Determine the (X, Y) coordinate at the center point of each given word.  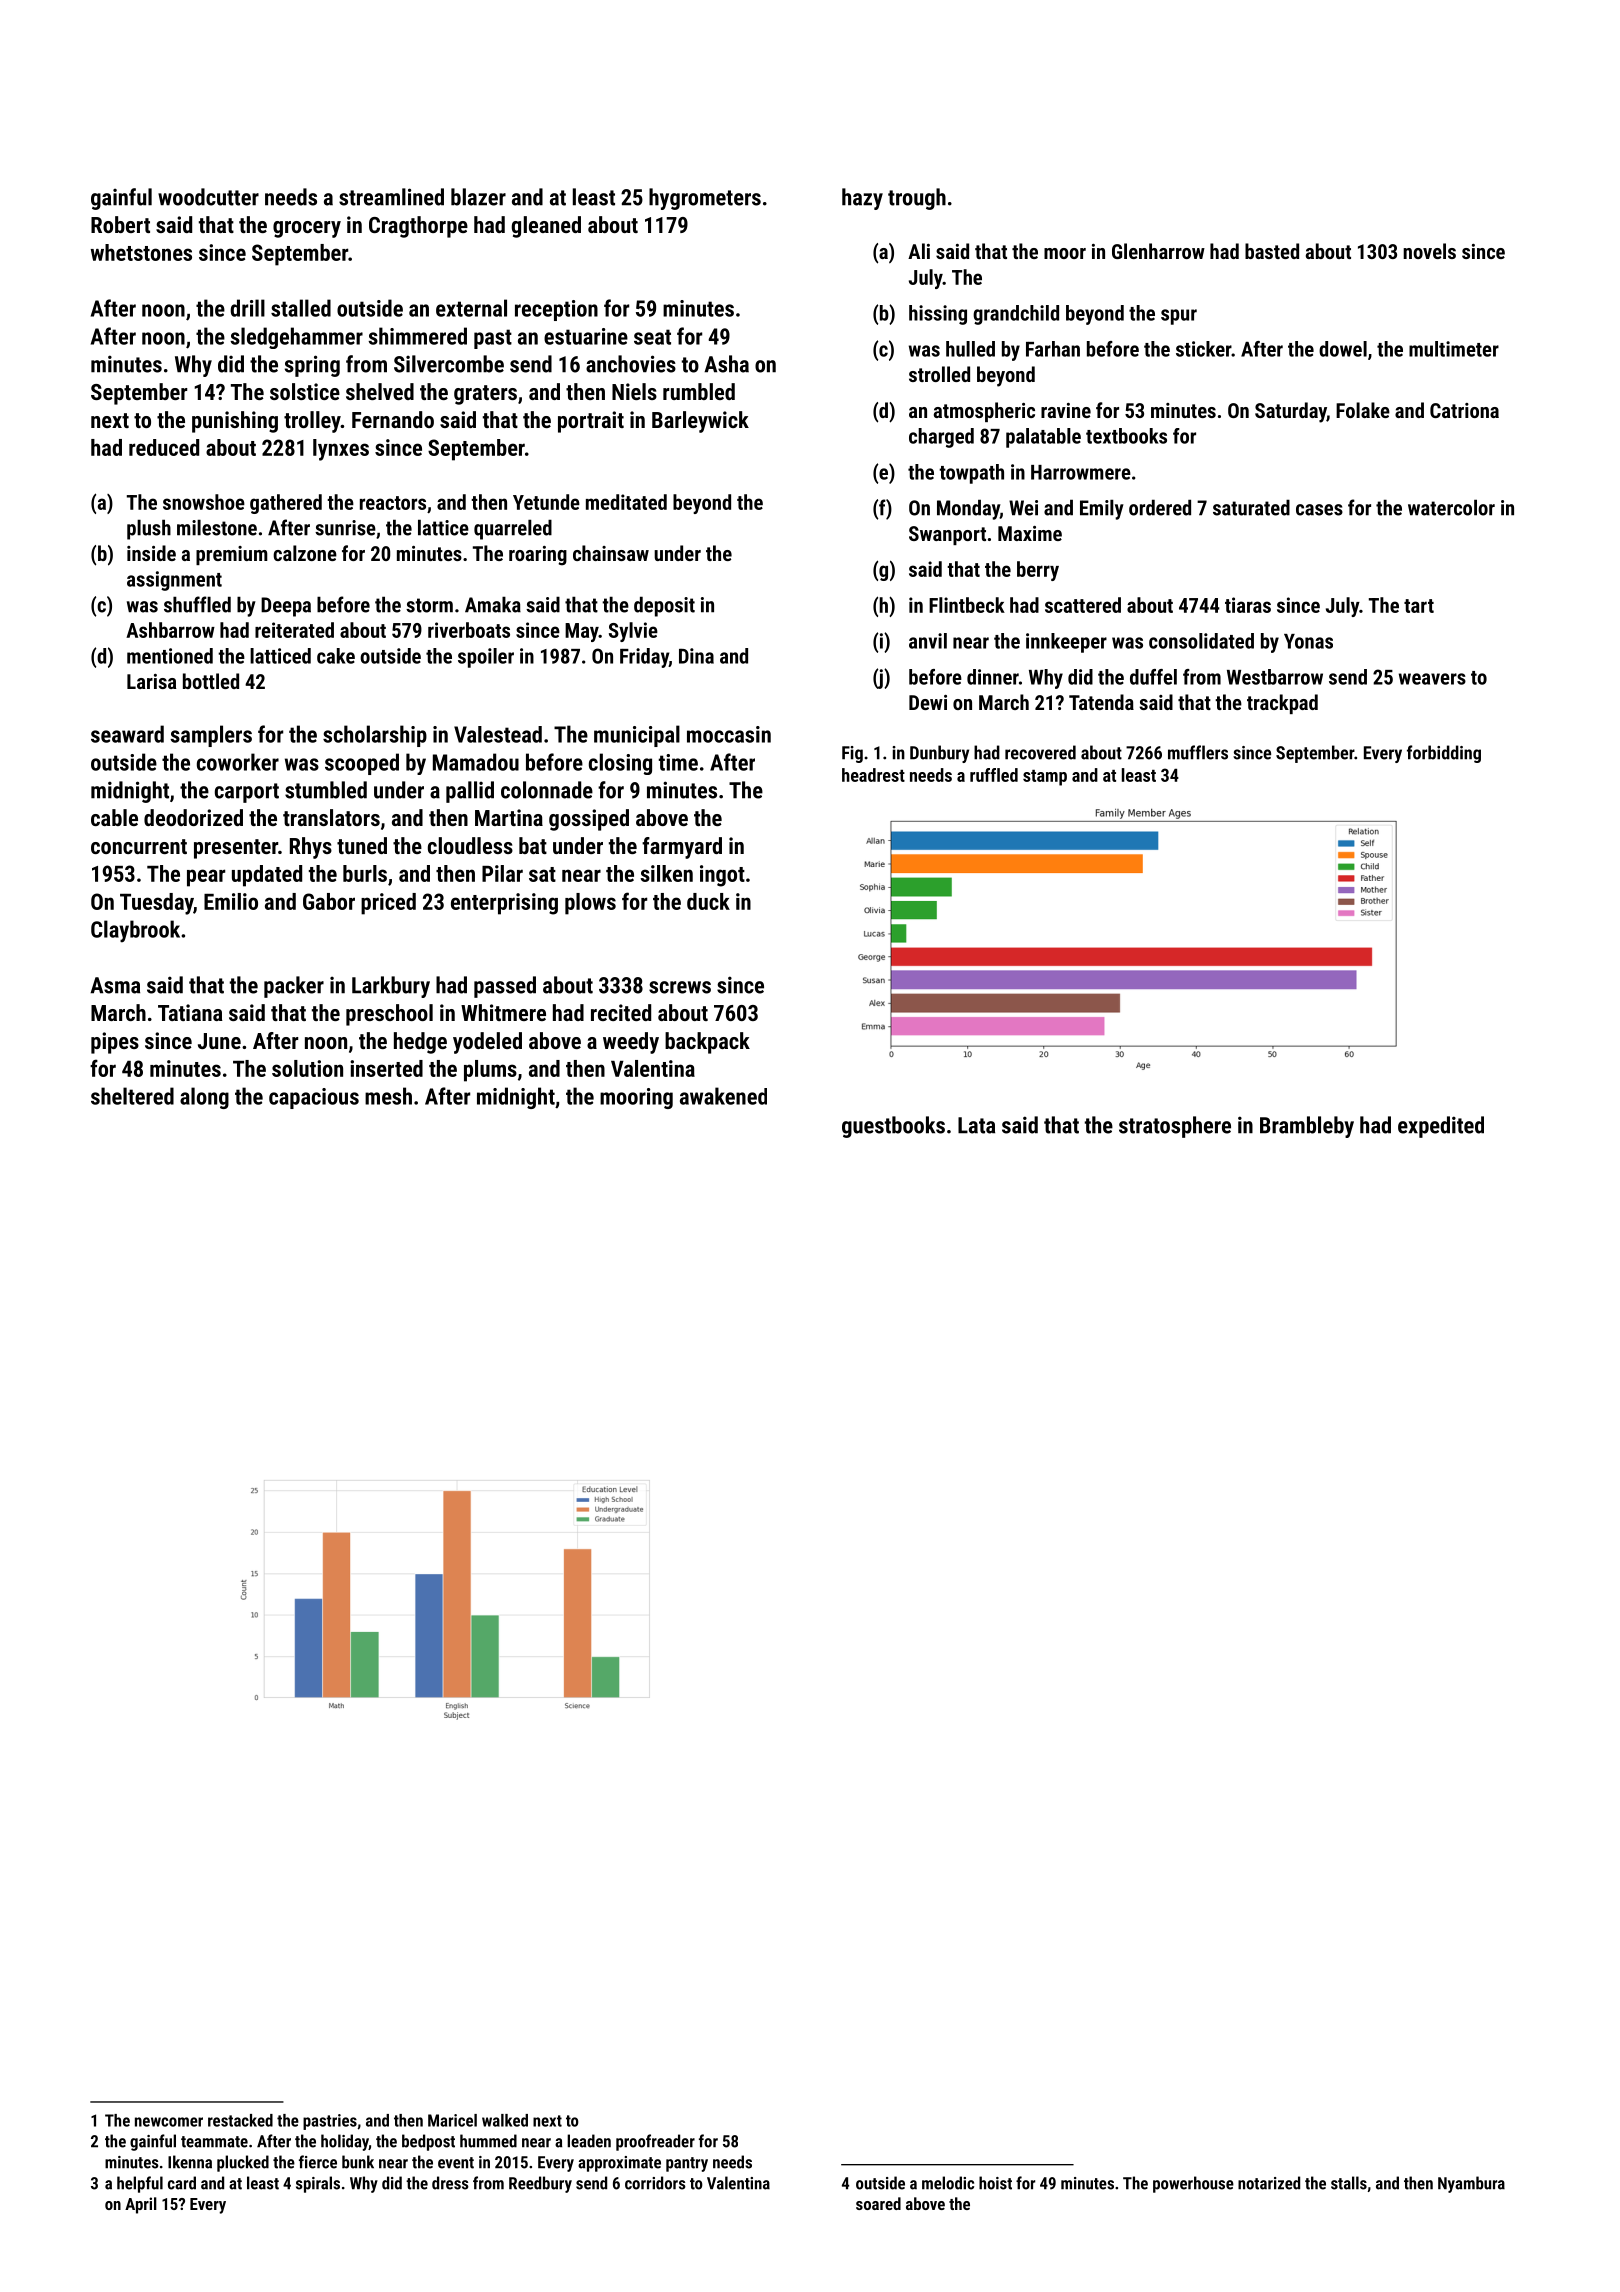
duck (708, 901)
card (182, 2183)
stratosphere (1175, 1127)
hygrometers (705, 199)
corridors (655, 2183)
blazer (478, 197)
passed (505, 987)
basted (1272, 251)
